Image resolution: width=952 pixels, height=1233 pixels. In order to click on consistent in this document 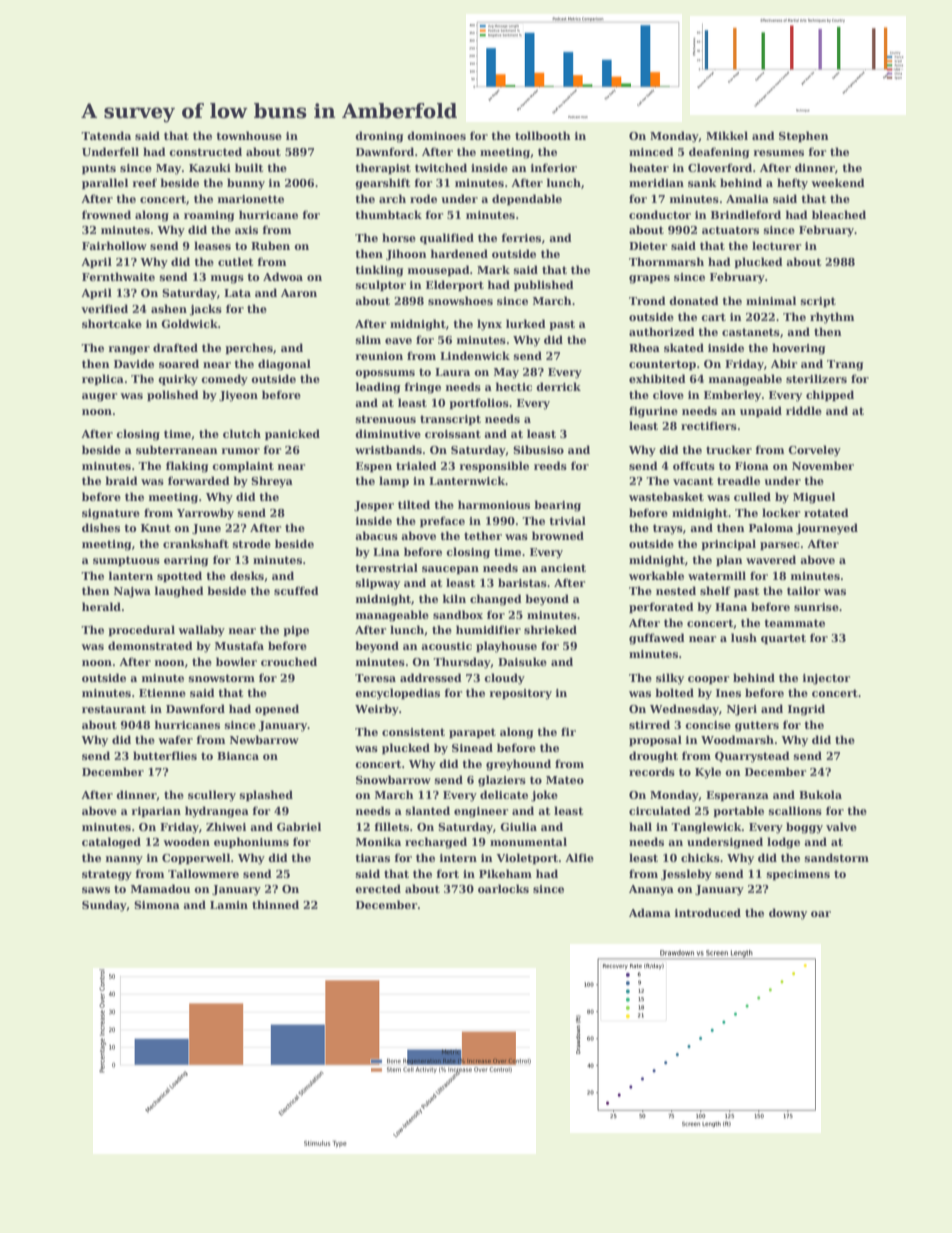, I will do `click(413, 732)`.
